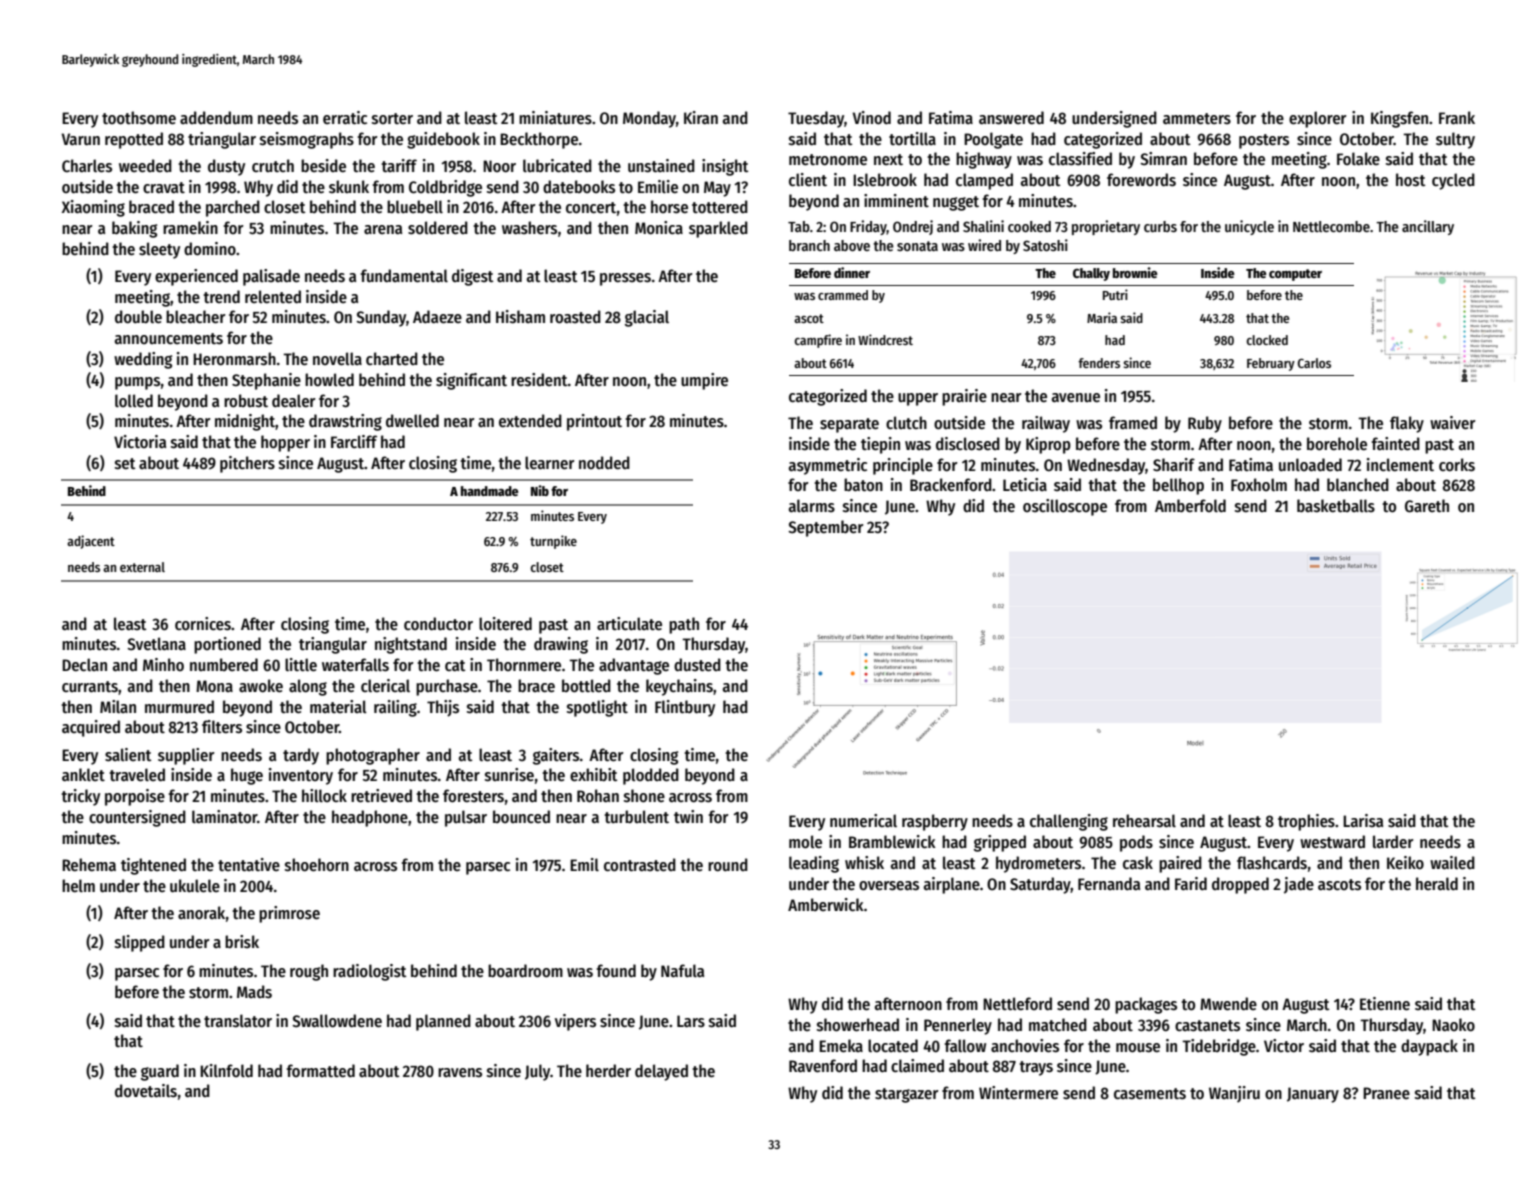  Describe the element at coordinates (1197, 119) in the screenshot. I see `ammeters` at that location.
